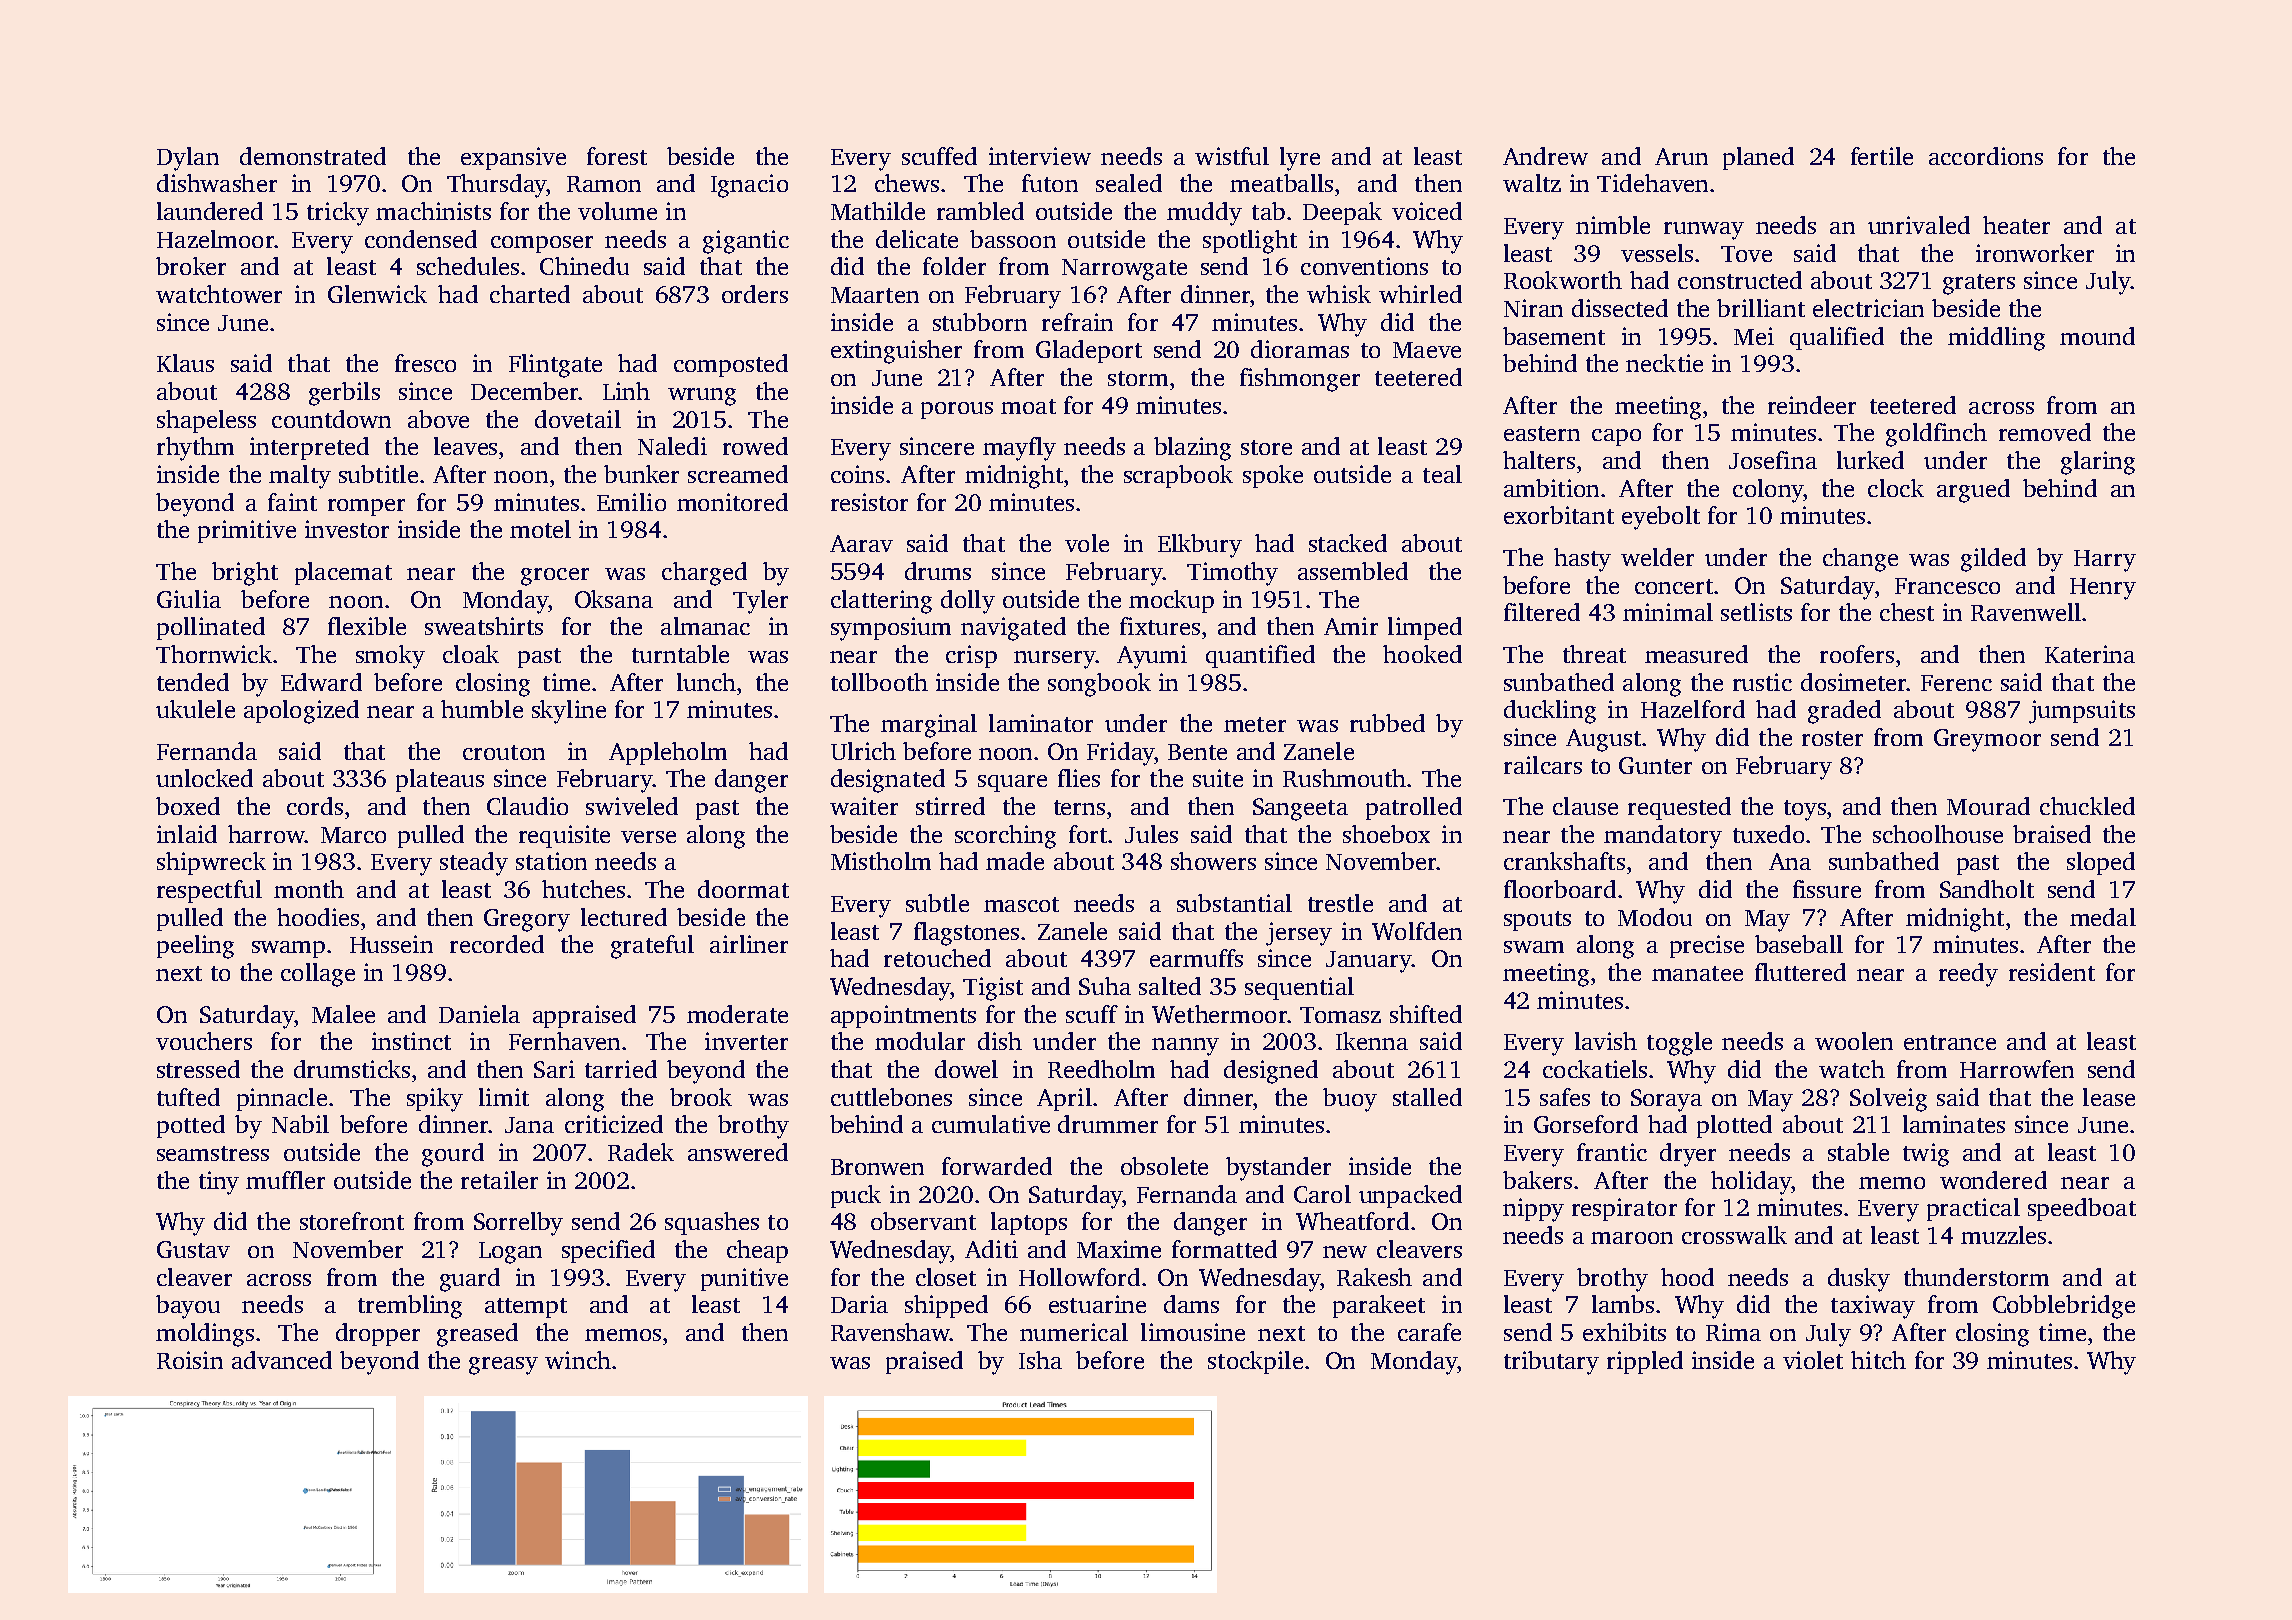 This screenshot has width=2292, height=1620. Describe the element at coordinates (1882, 156) in the screenshot. I see `fertile` at that location.
